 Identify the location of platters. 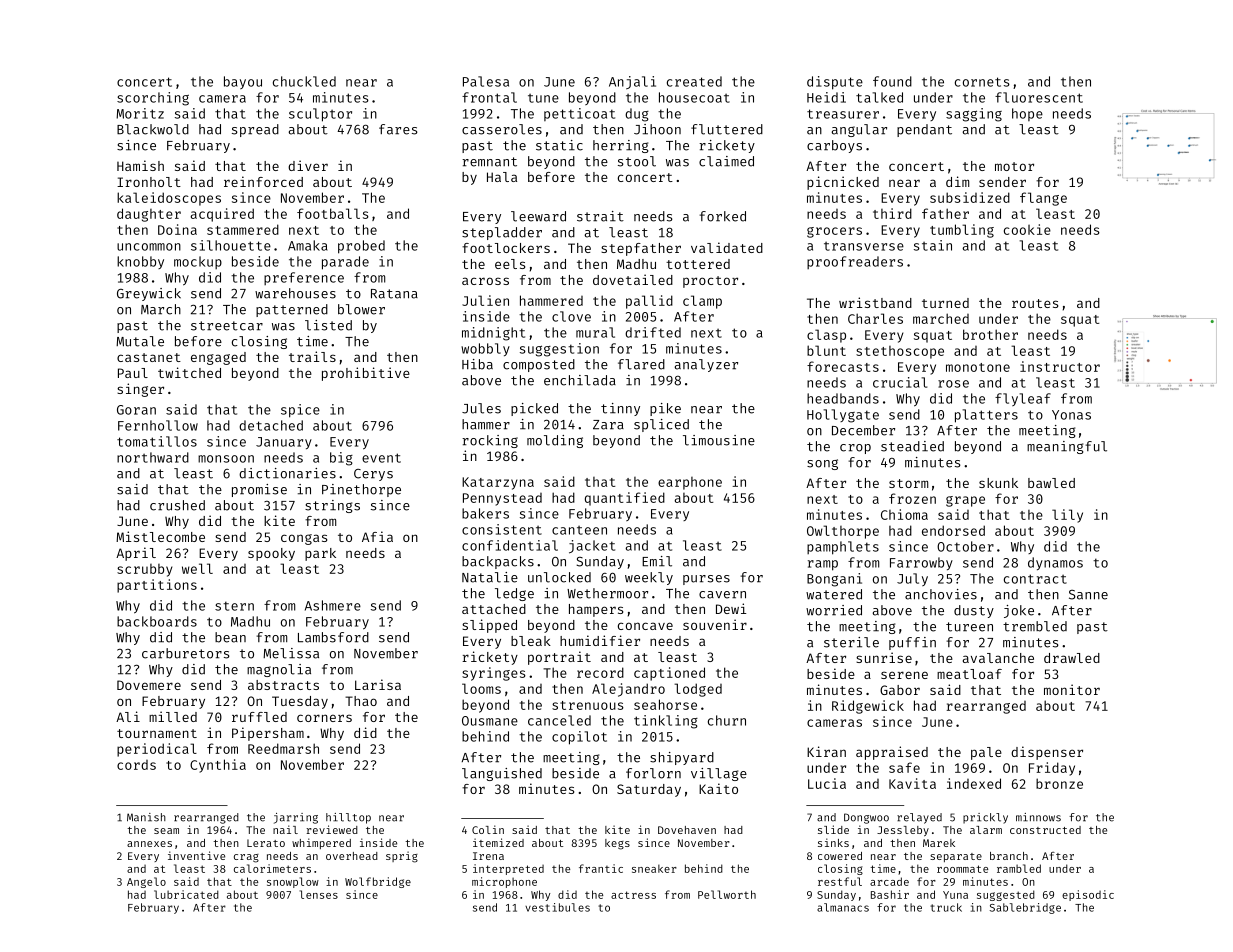
(986, 416).
